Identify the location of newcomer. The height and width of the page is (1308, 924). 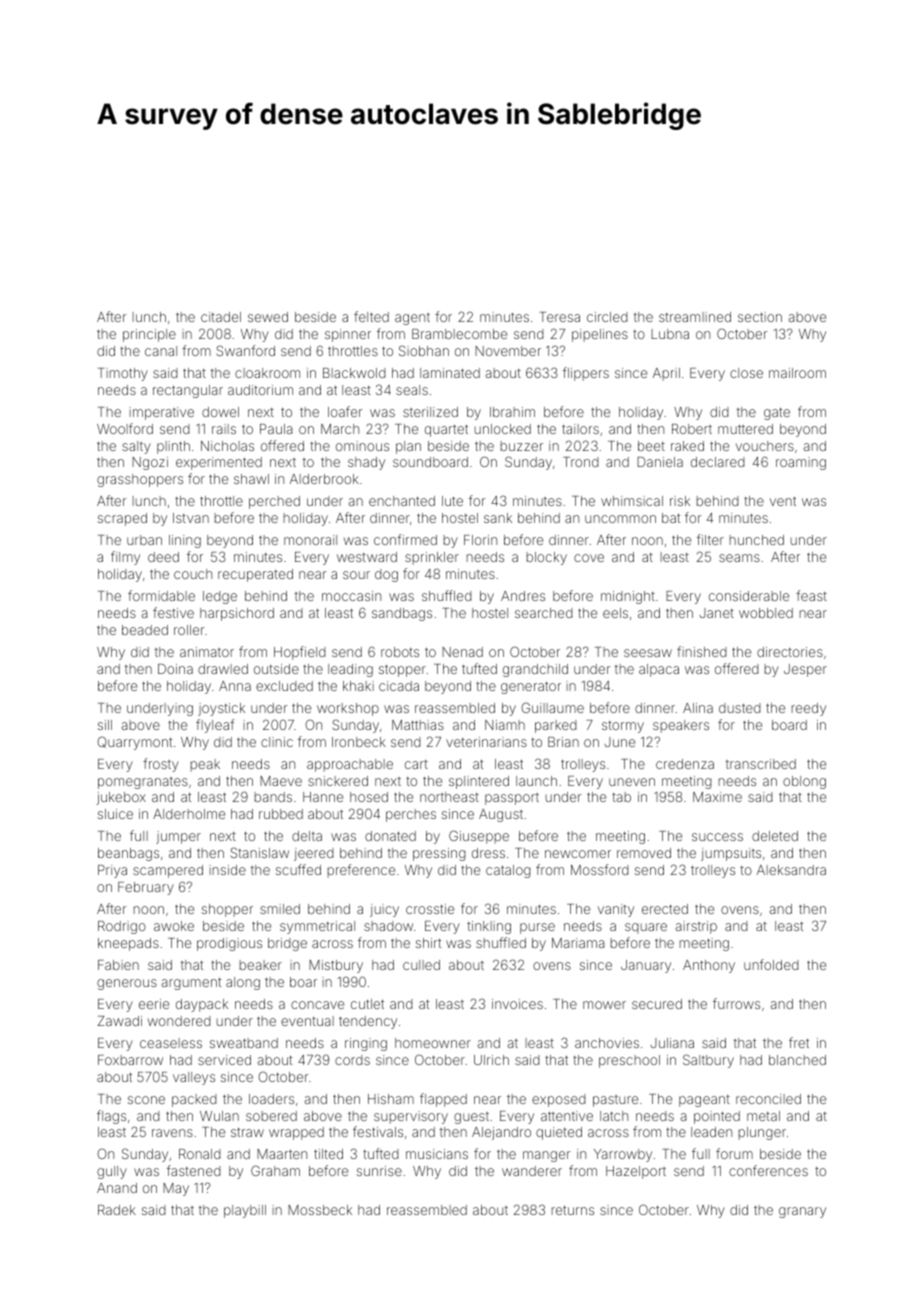
(578, 854).
